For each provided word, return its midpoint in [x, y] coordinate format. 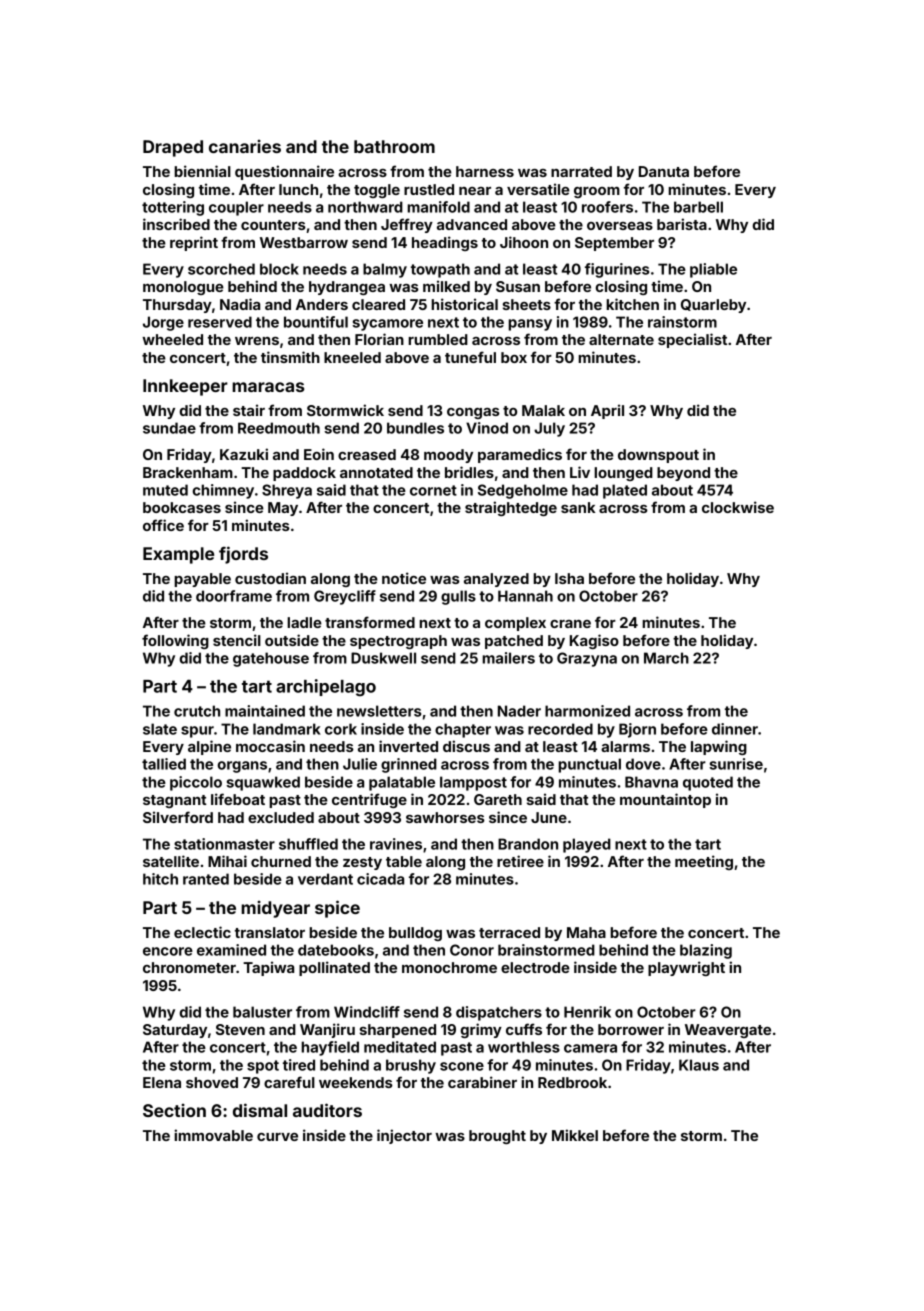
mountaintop [665, 800]
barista [682, 224]
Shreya [287, 491]
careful [289, 1082]
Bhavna [651, 782]
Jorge [163, 323]
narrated [581, 171]
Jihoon [524, 242]
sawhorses [445, 817]
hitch [160, 879]
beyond [683, 474]
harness [485, 171]
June [549, 817]
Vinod [487, 428]
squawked [263, 783]
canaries [245, 146]
